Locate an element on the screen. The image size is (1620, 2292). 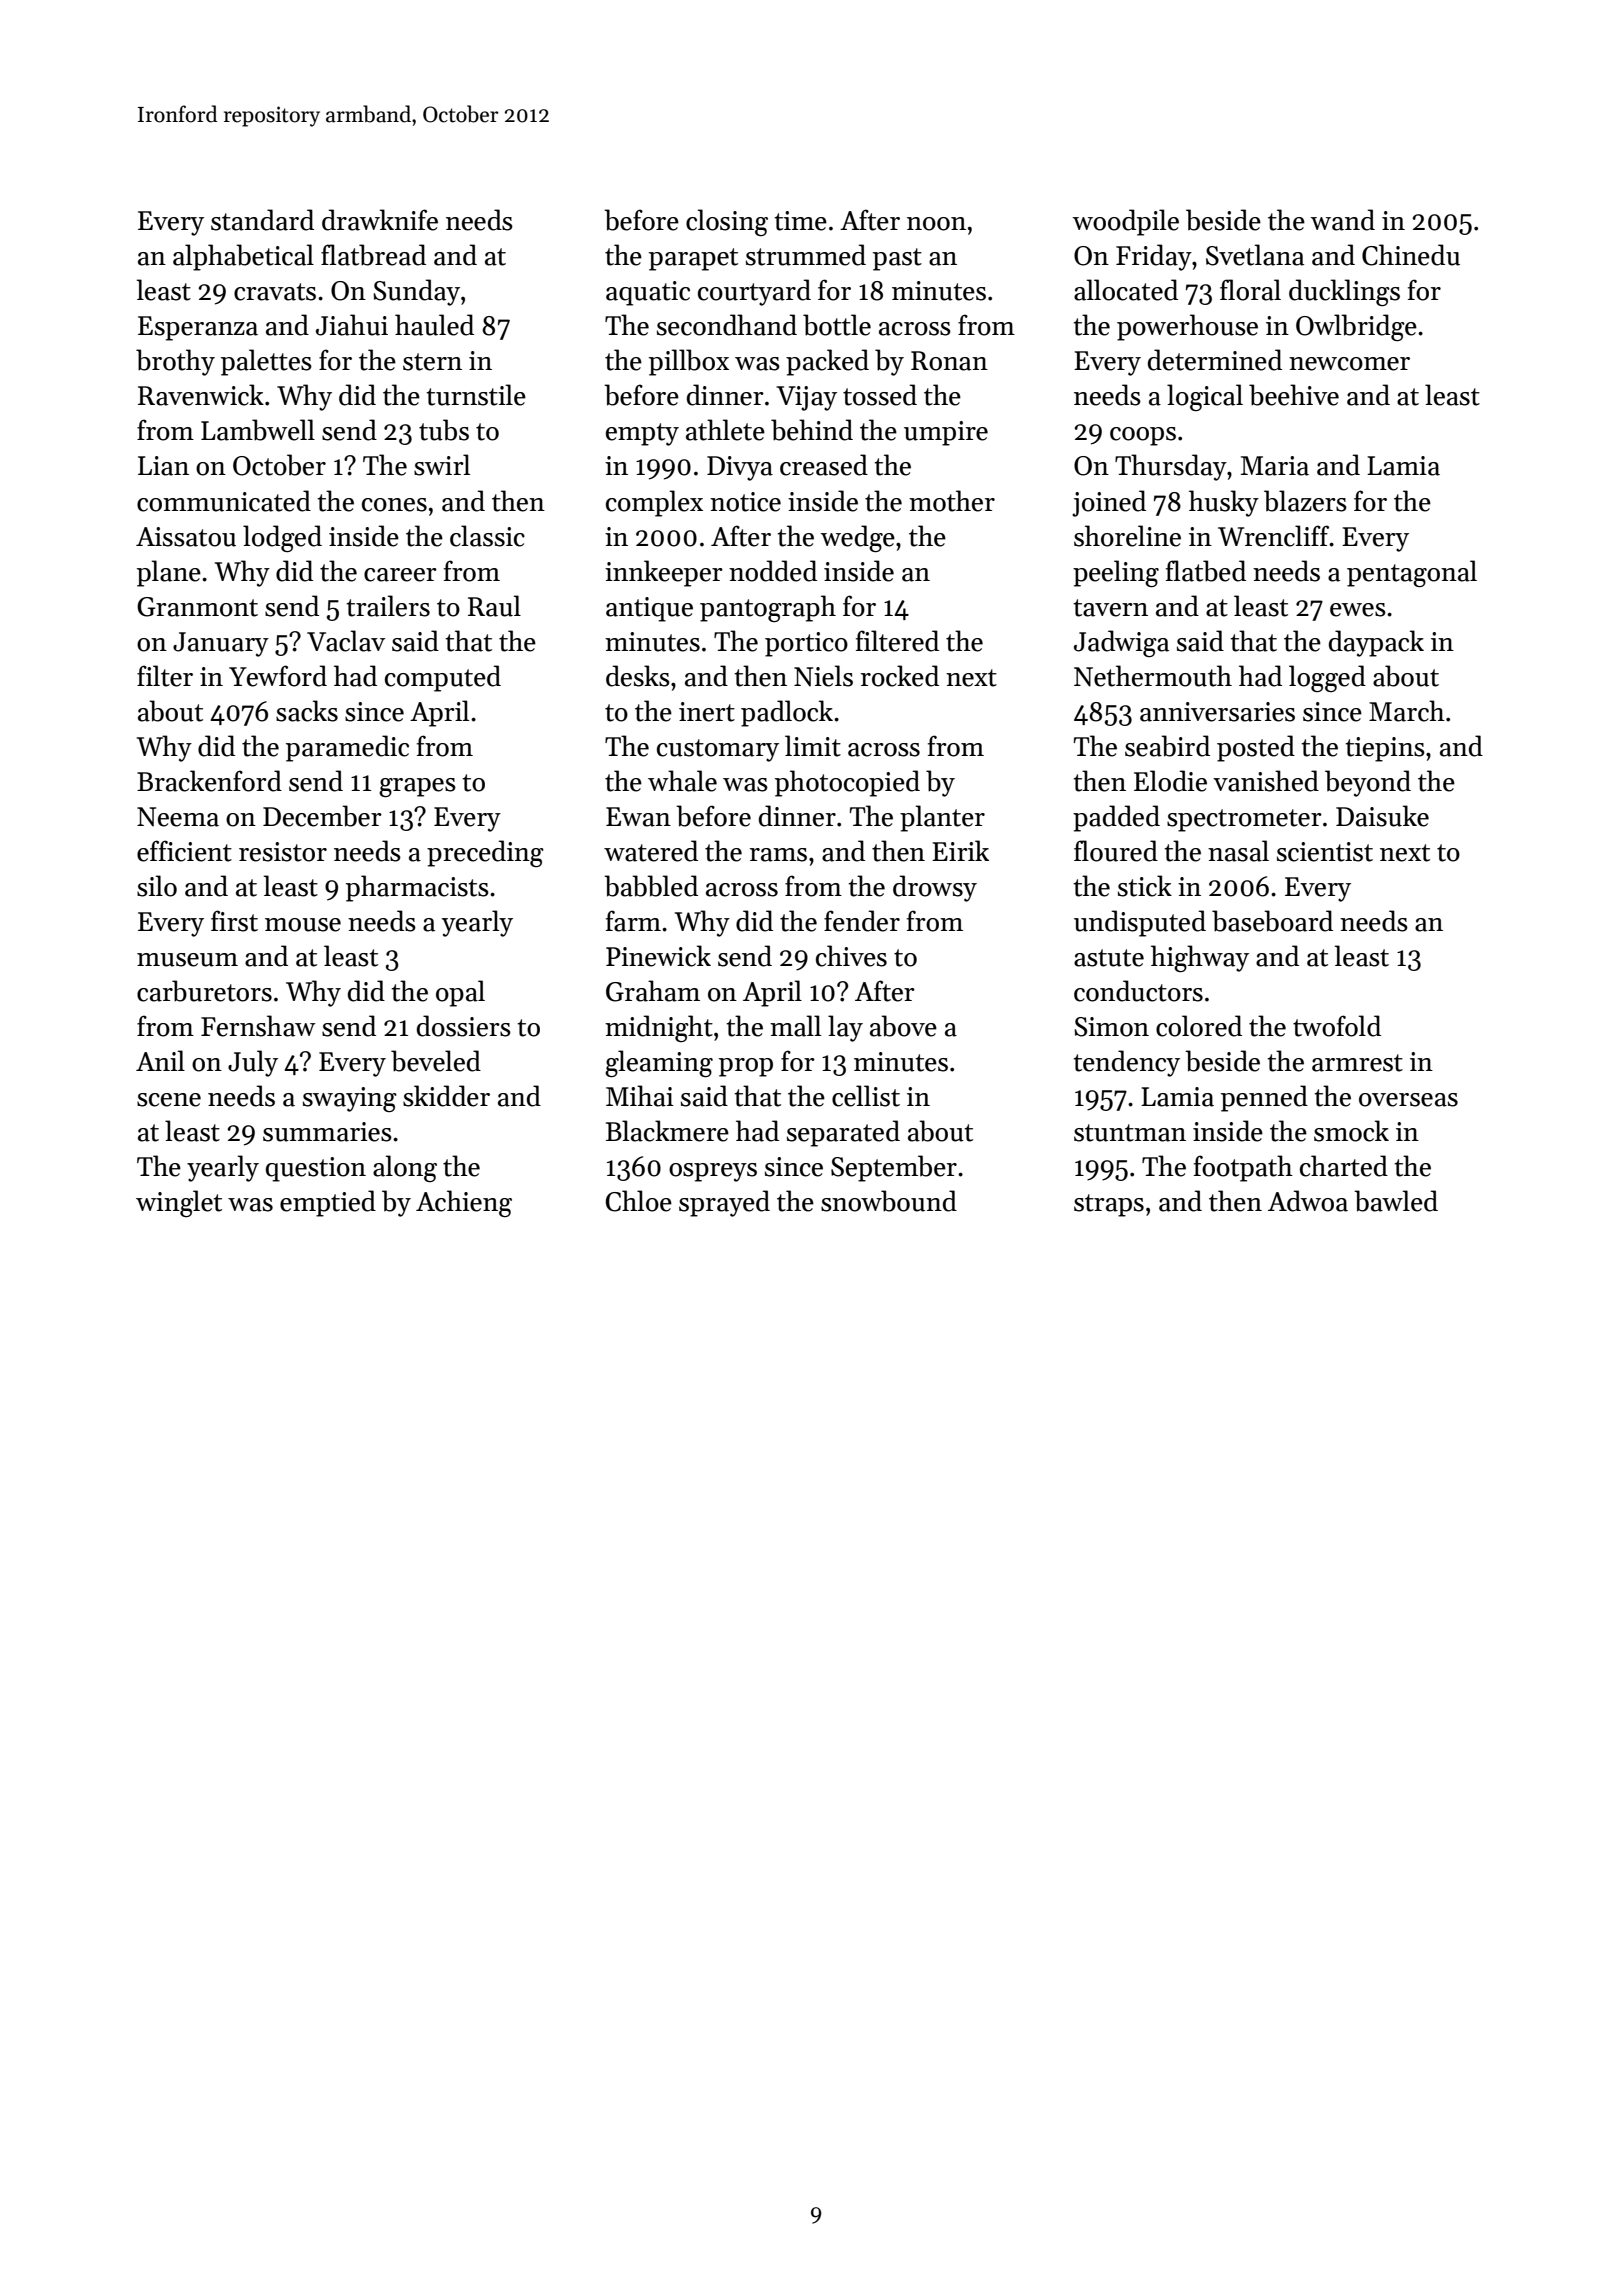
wand is located at coordinates (1342, 220).
